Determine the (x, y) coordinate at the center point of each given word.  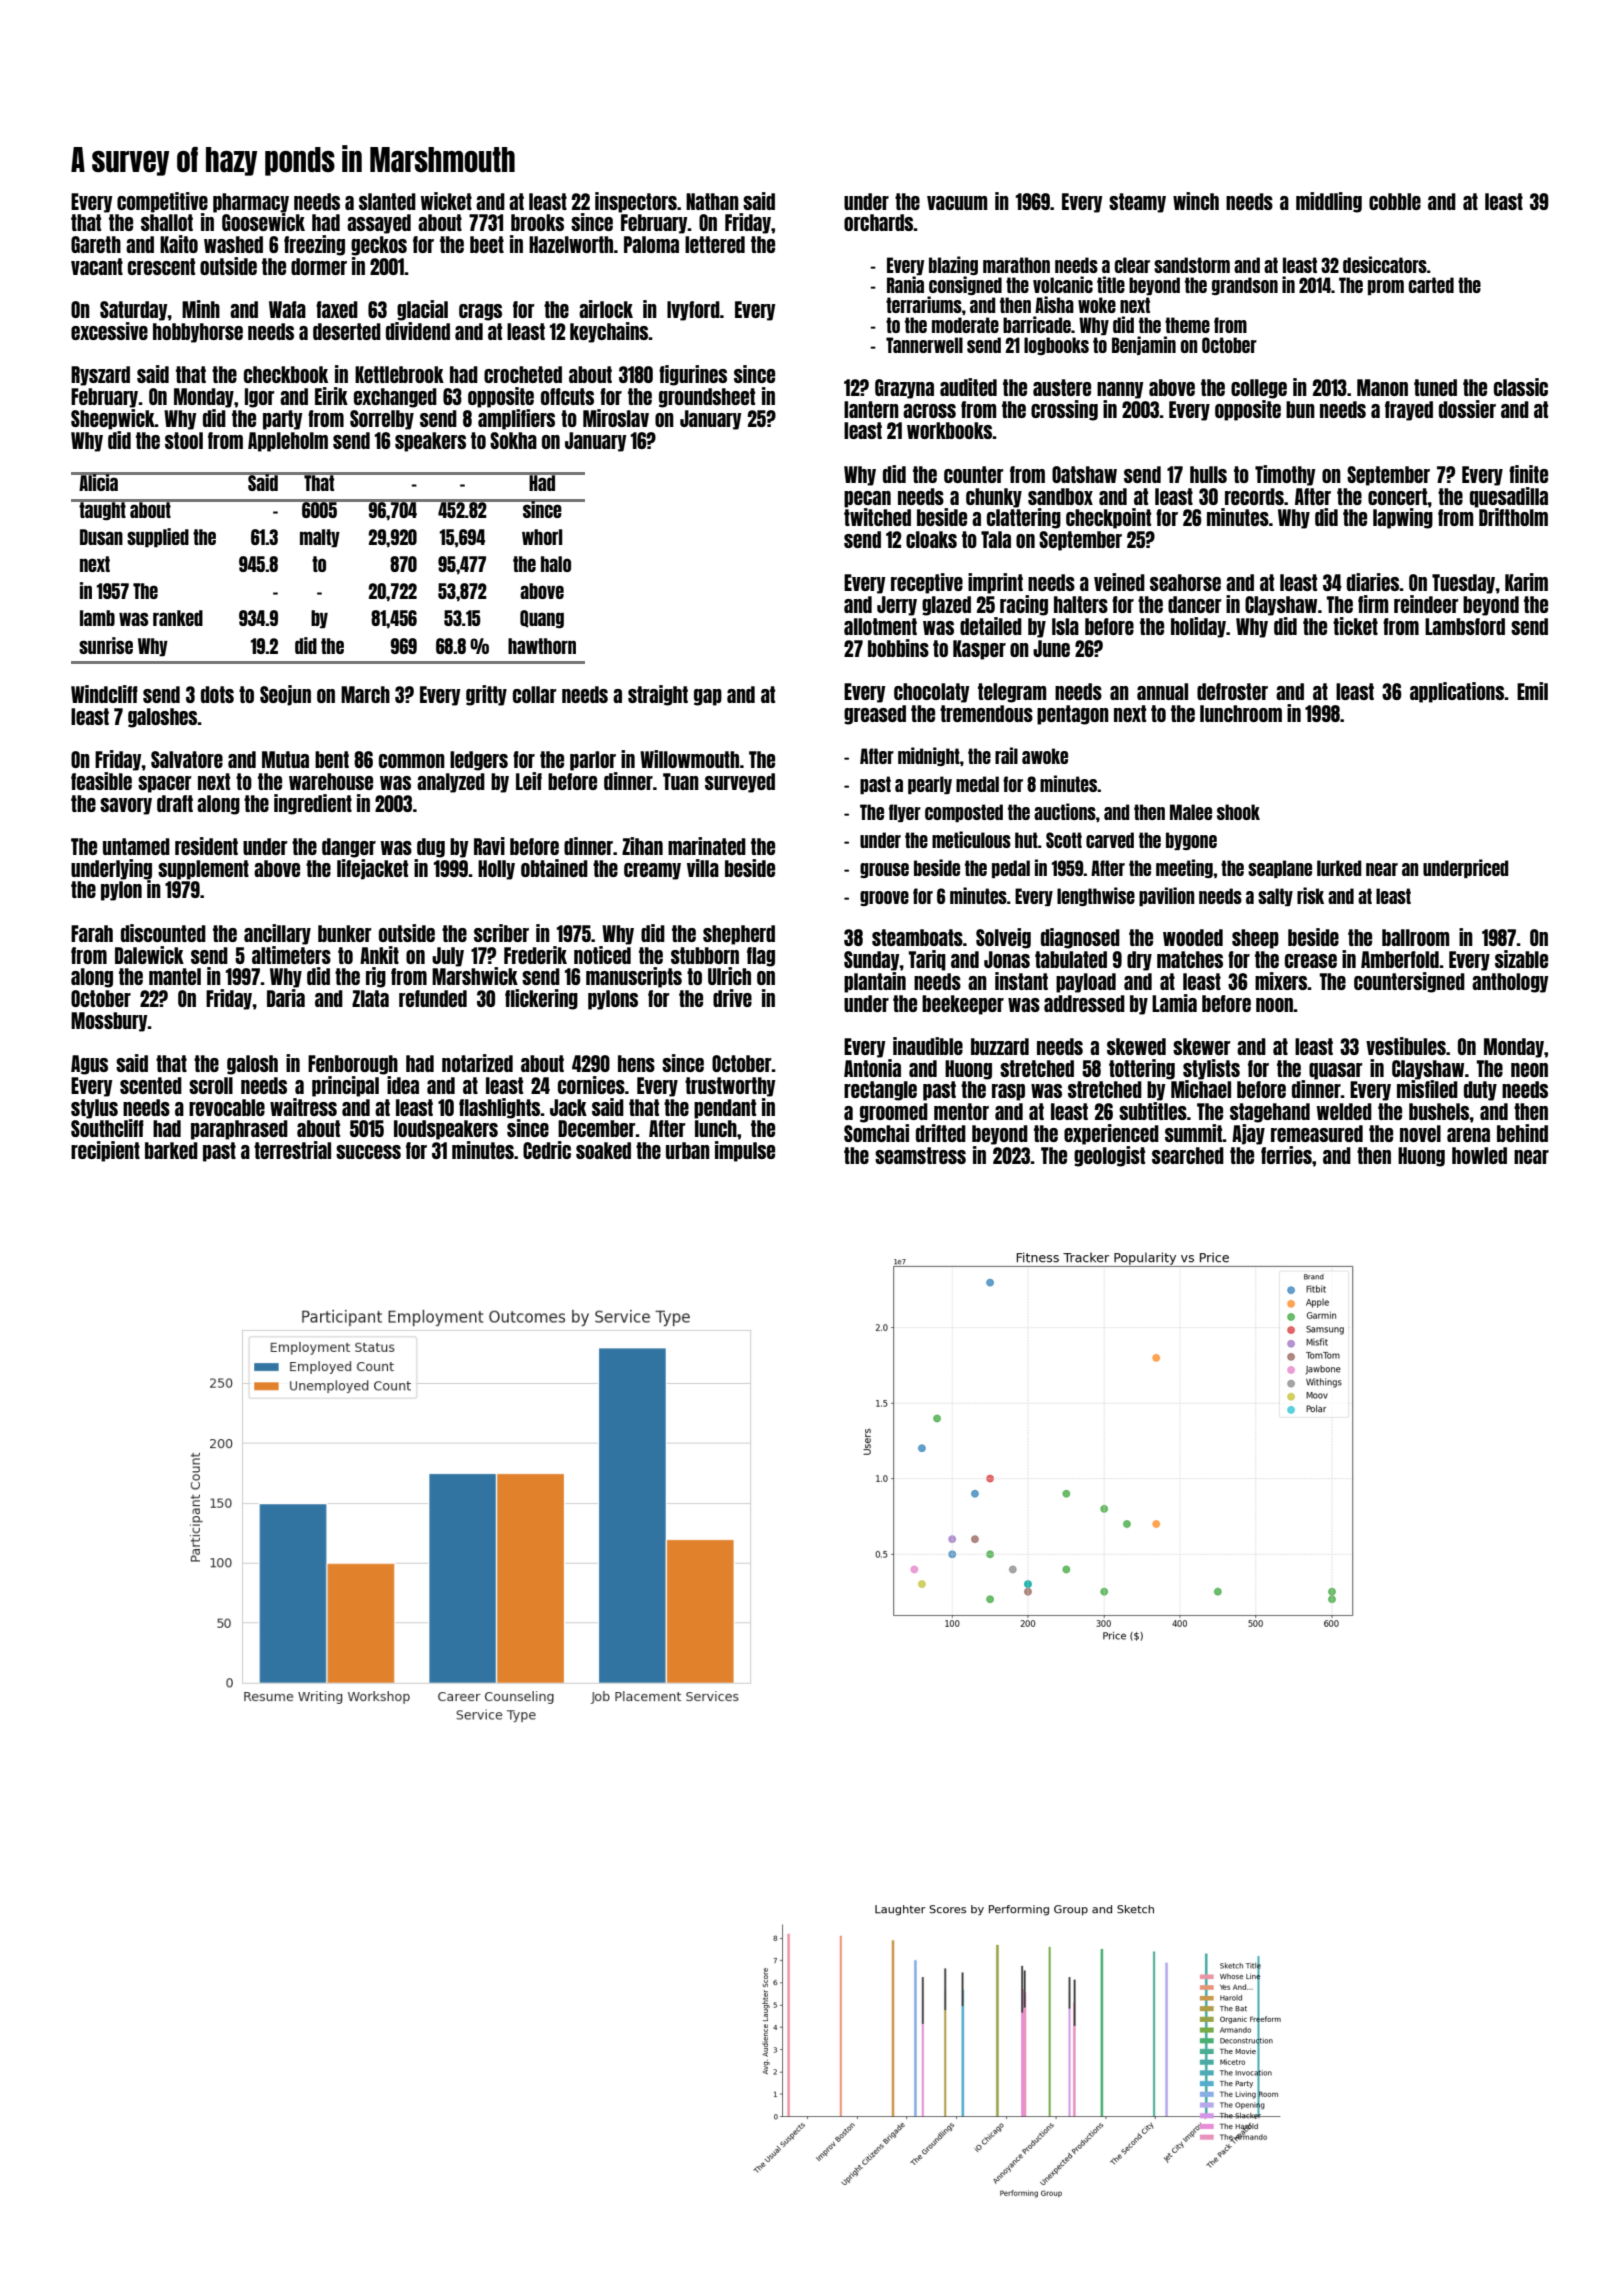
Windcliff (104, 694)
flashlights (500, 1108)
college (1259, 389)
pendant (725, 1109)
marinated (707, 846)
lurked (1339, 868)
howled (1479, 1155)
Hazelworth (571, 244)
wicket (446, 201)
